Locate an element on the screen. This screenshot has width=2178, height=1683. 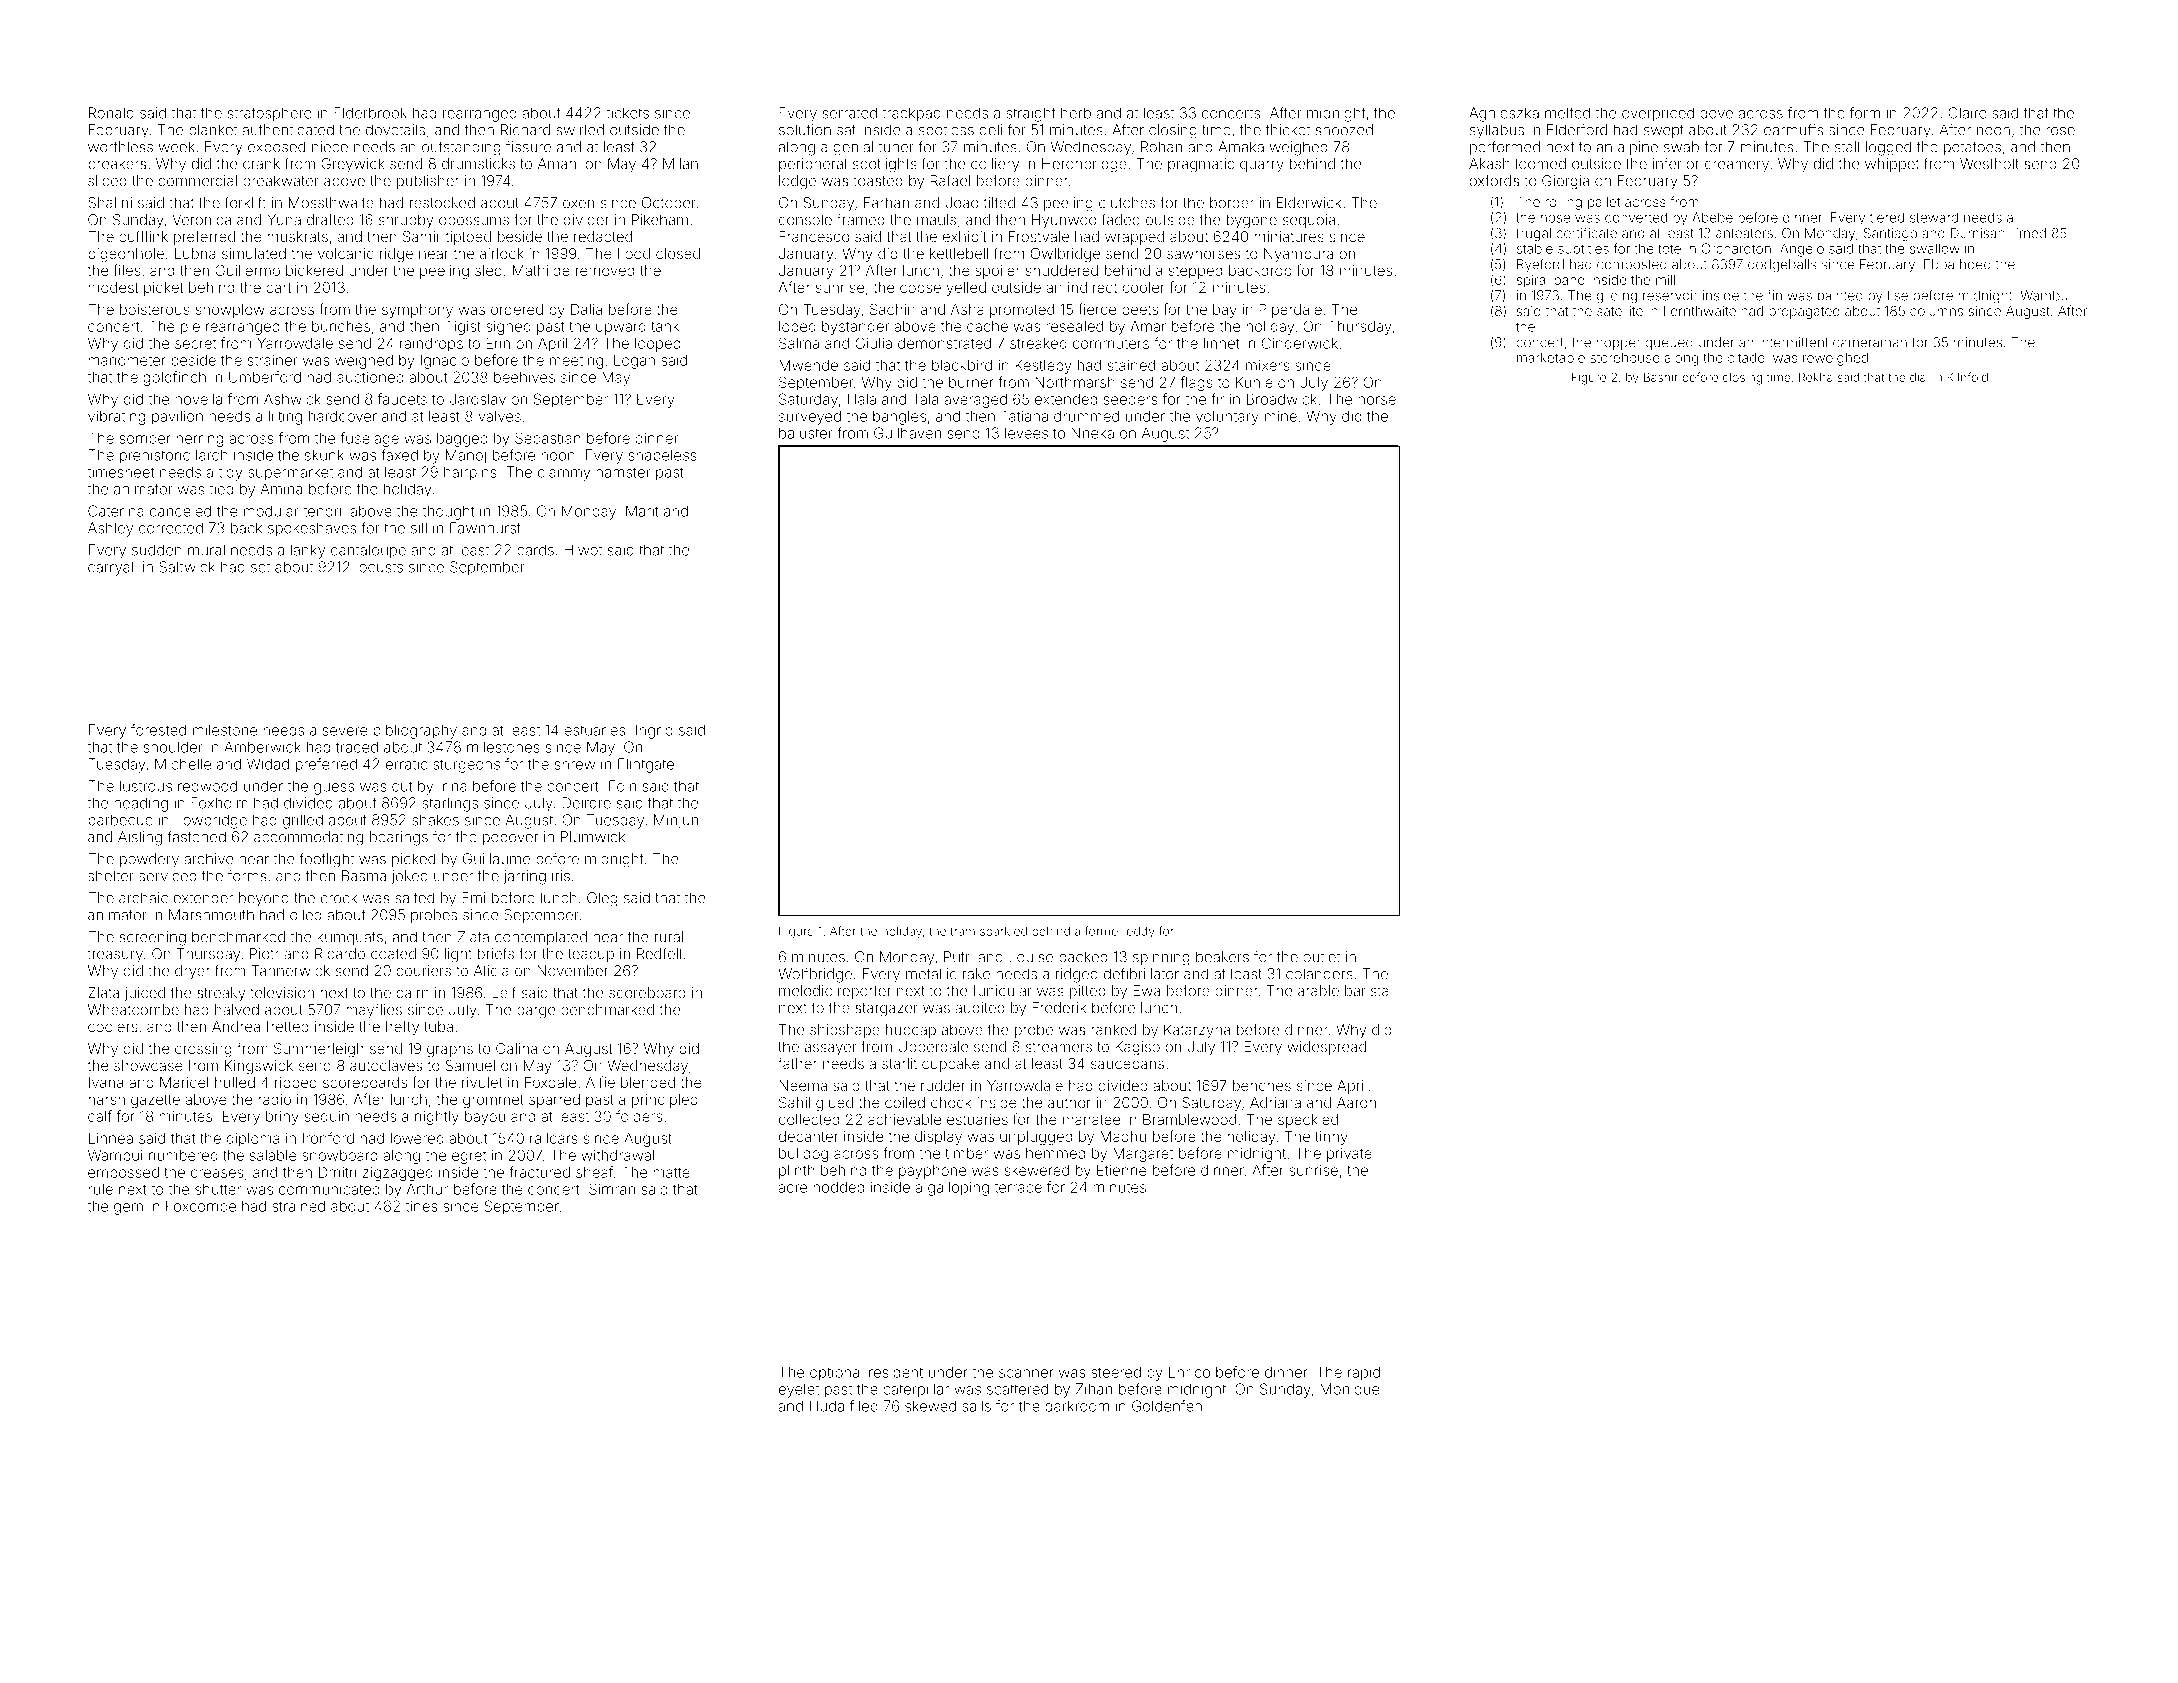
mine is located at coordinates (1281, 416).
